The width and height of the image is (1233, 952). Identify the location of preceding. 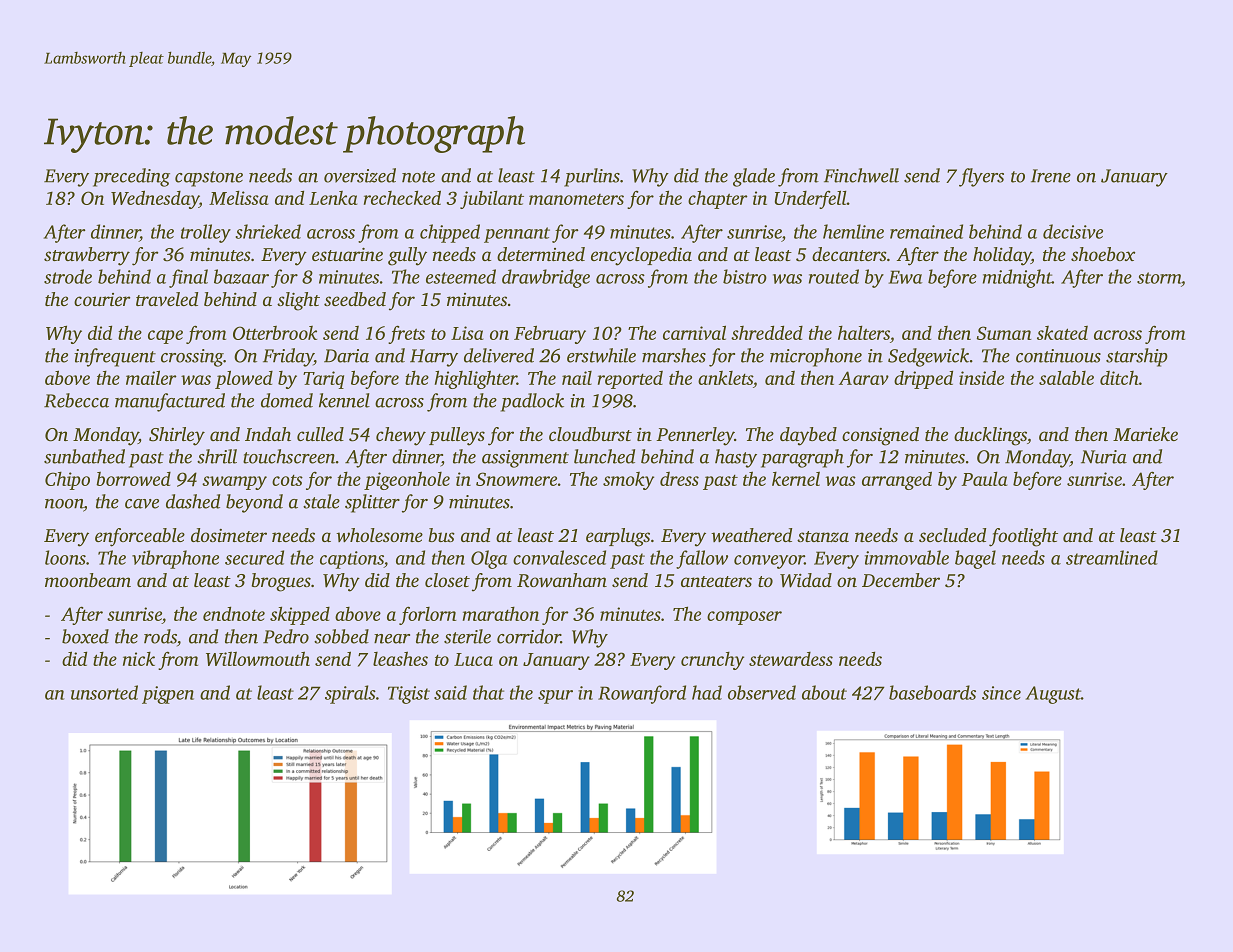
(131, 177).
